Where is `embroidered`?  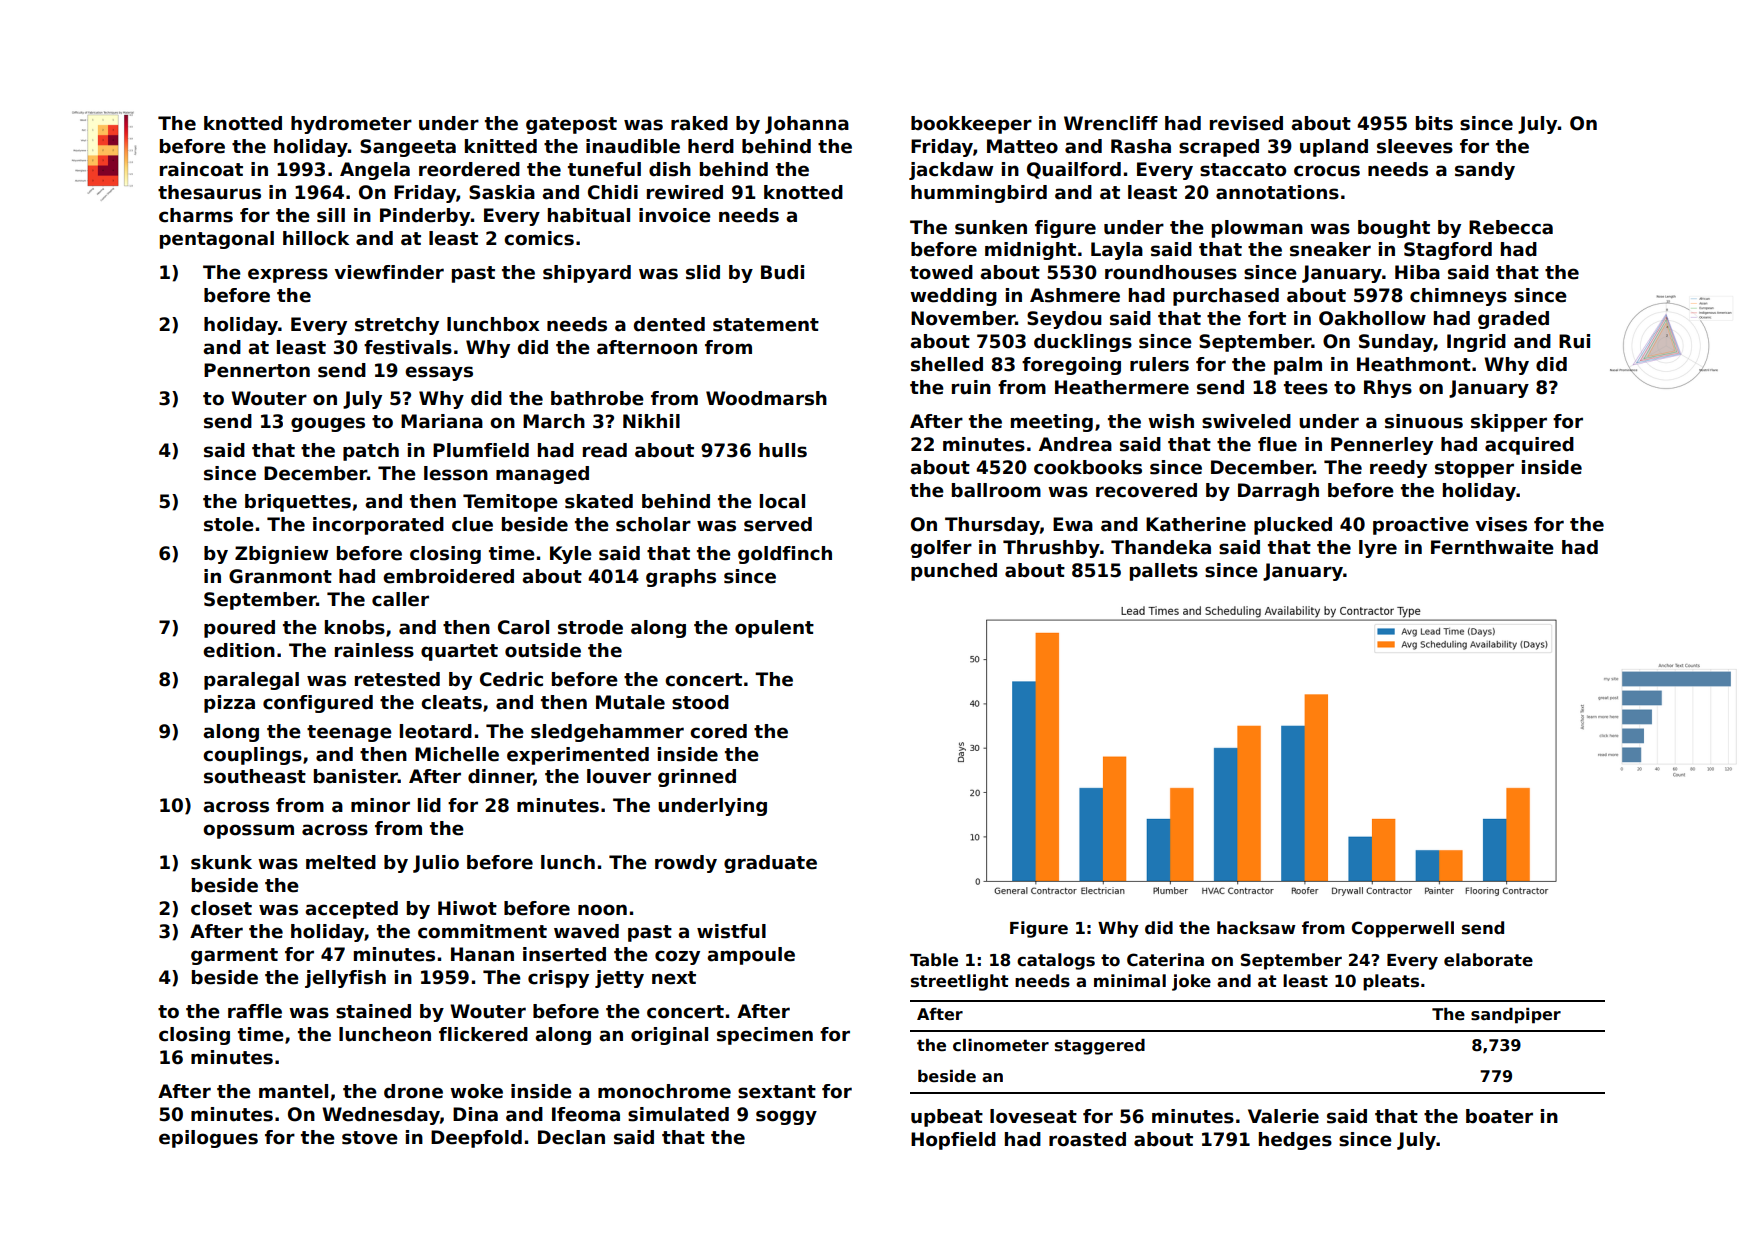 embroidered is located at coordinates (448, 576).
